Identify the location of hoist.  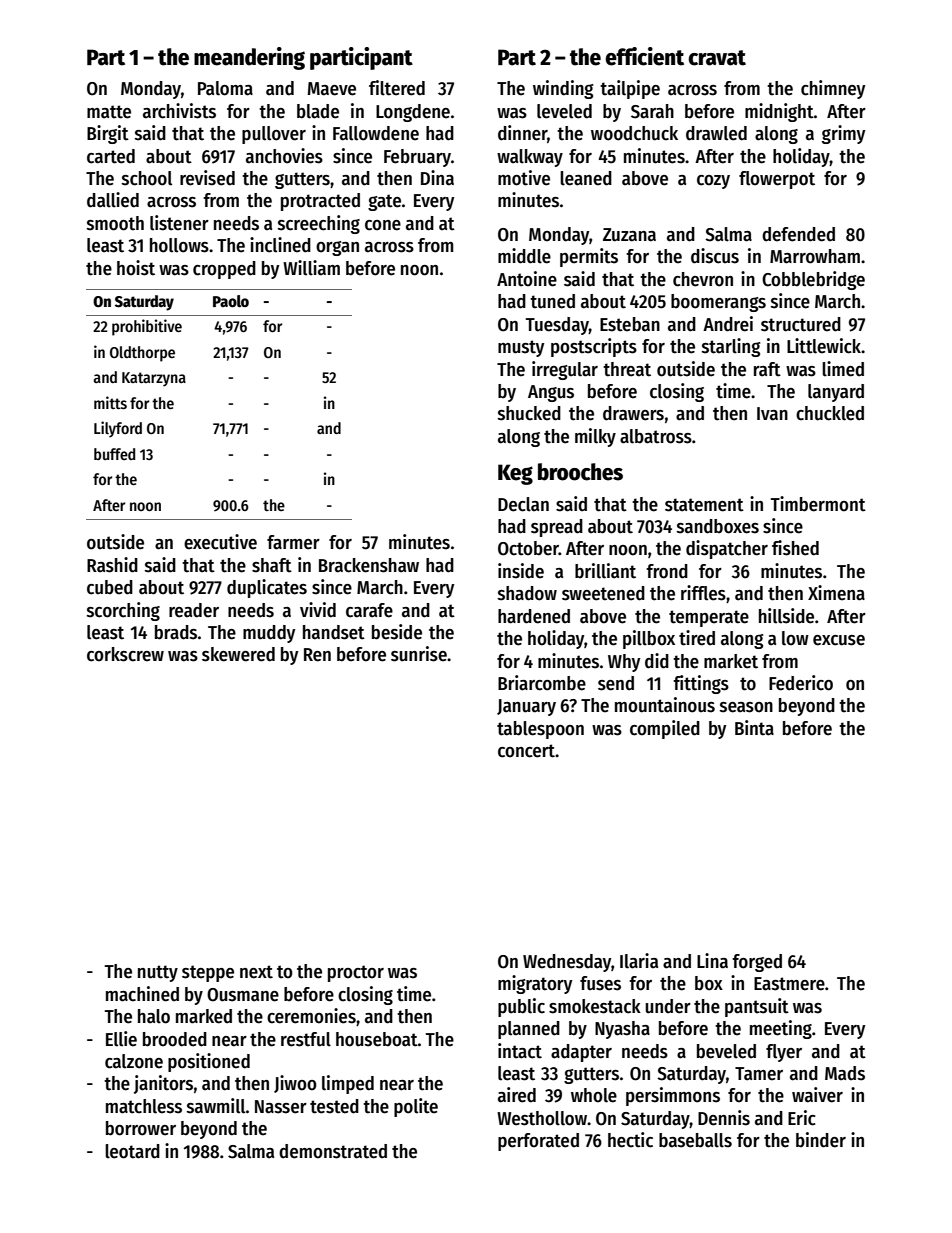
(136, 268).
